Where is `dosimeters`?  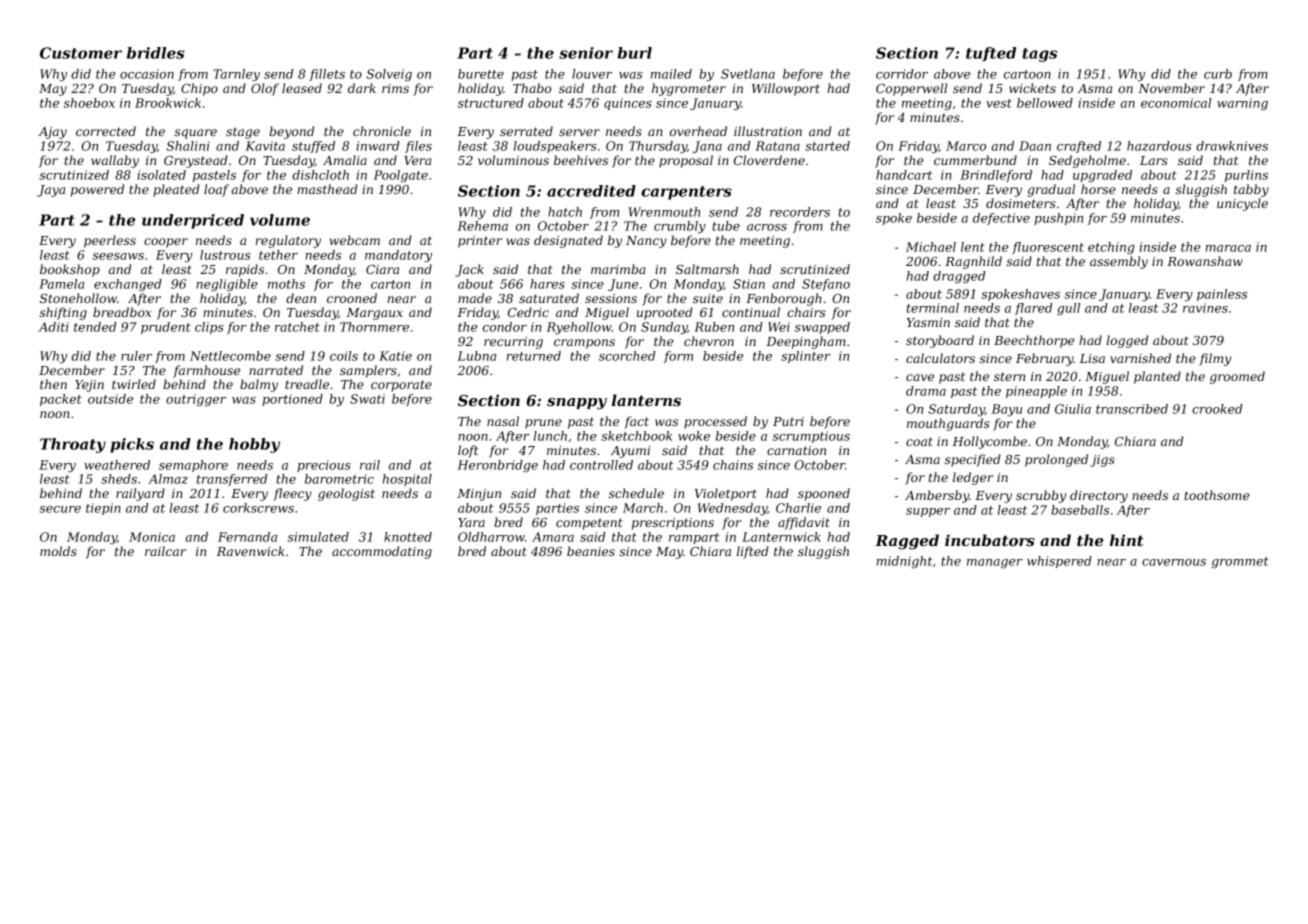
dosimeters is located at coordinates (1021, 203).
